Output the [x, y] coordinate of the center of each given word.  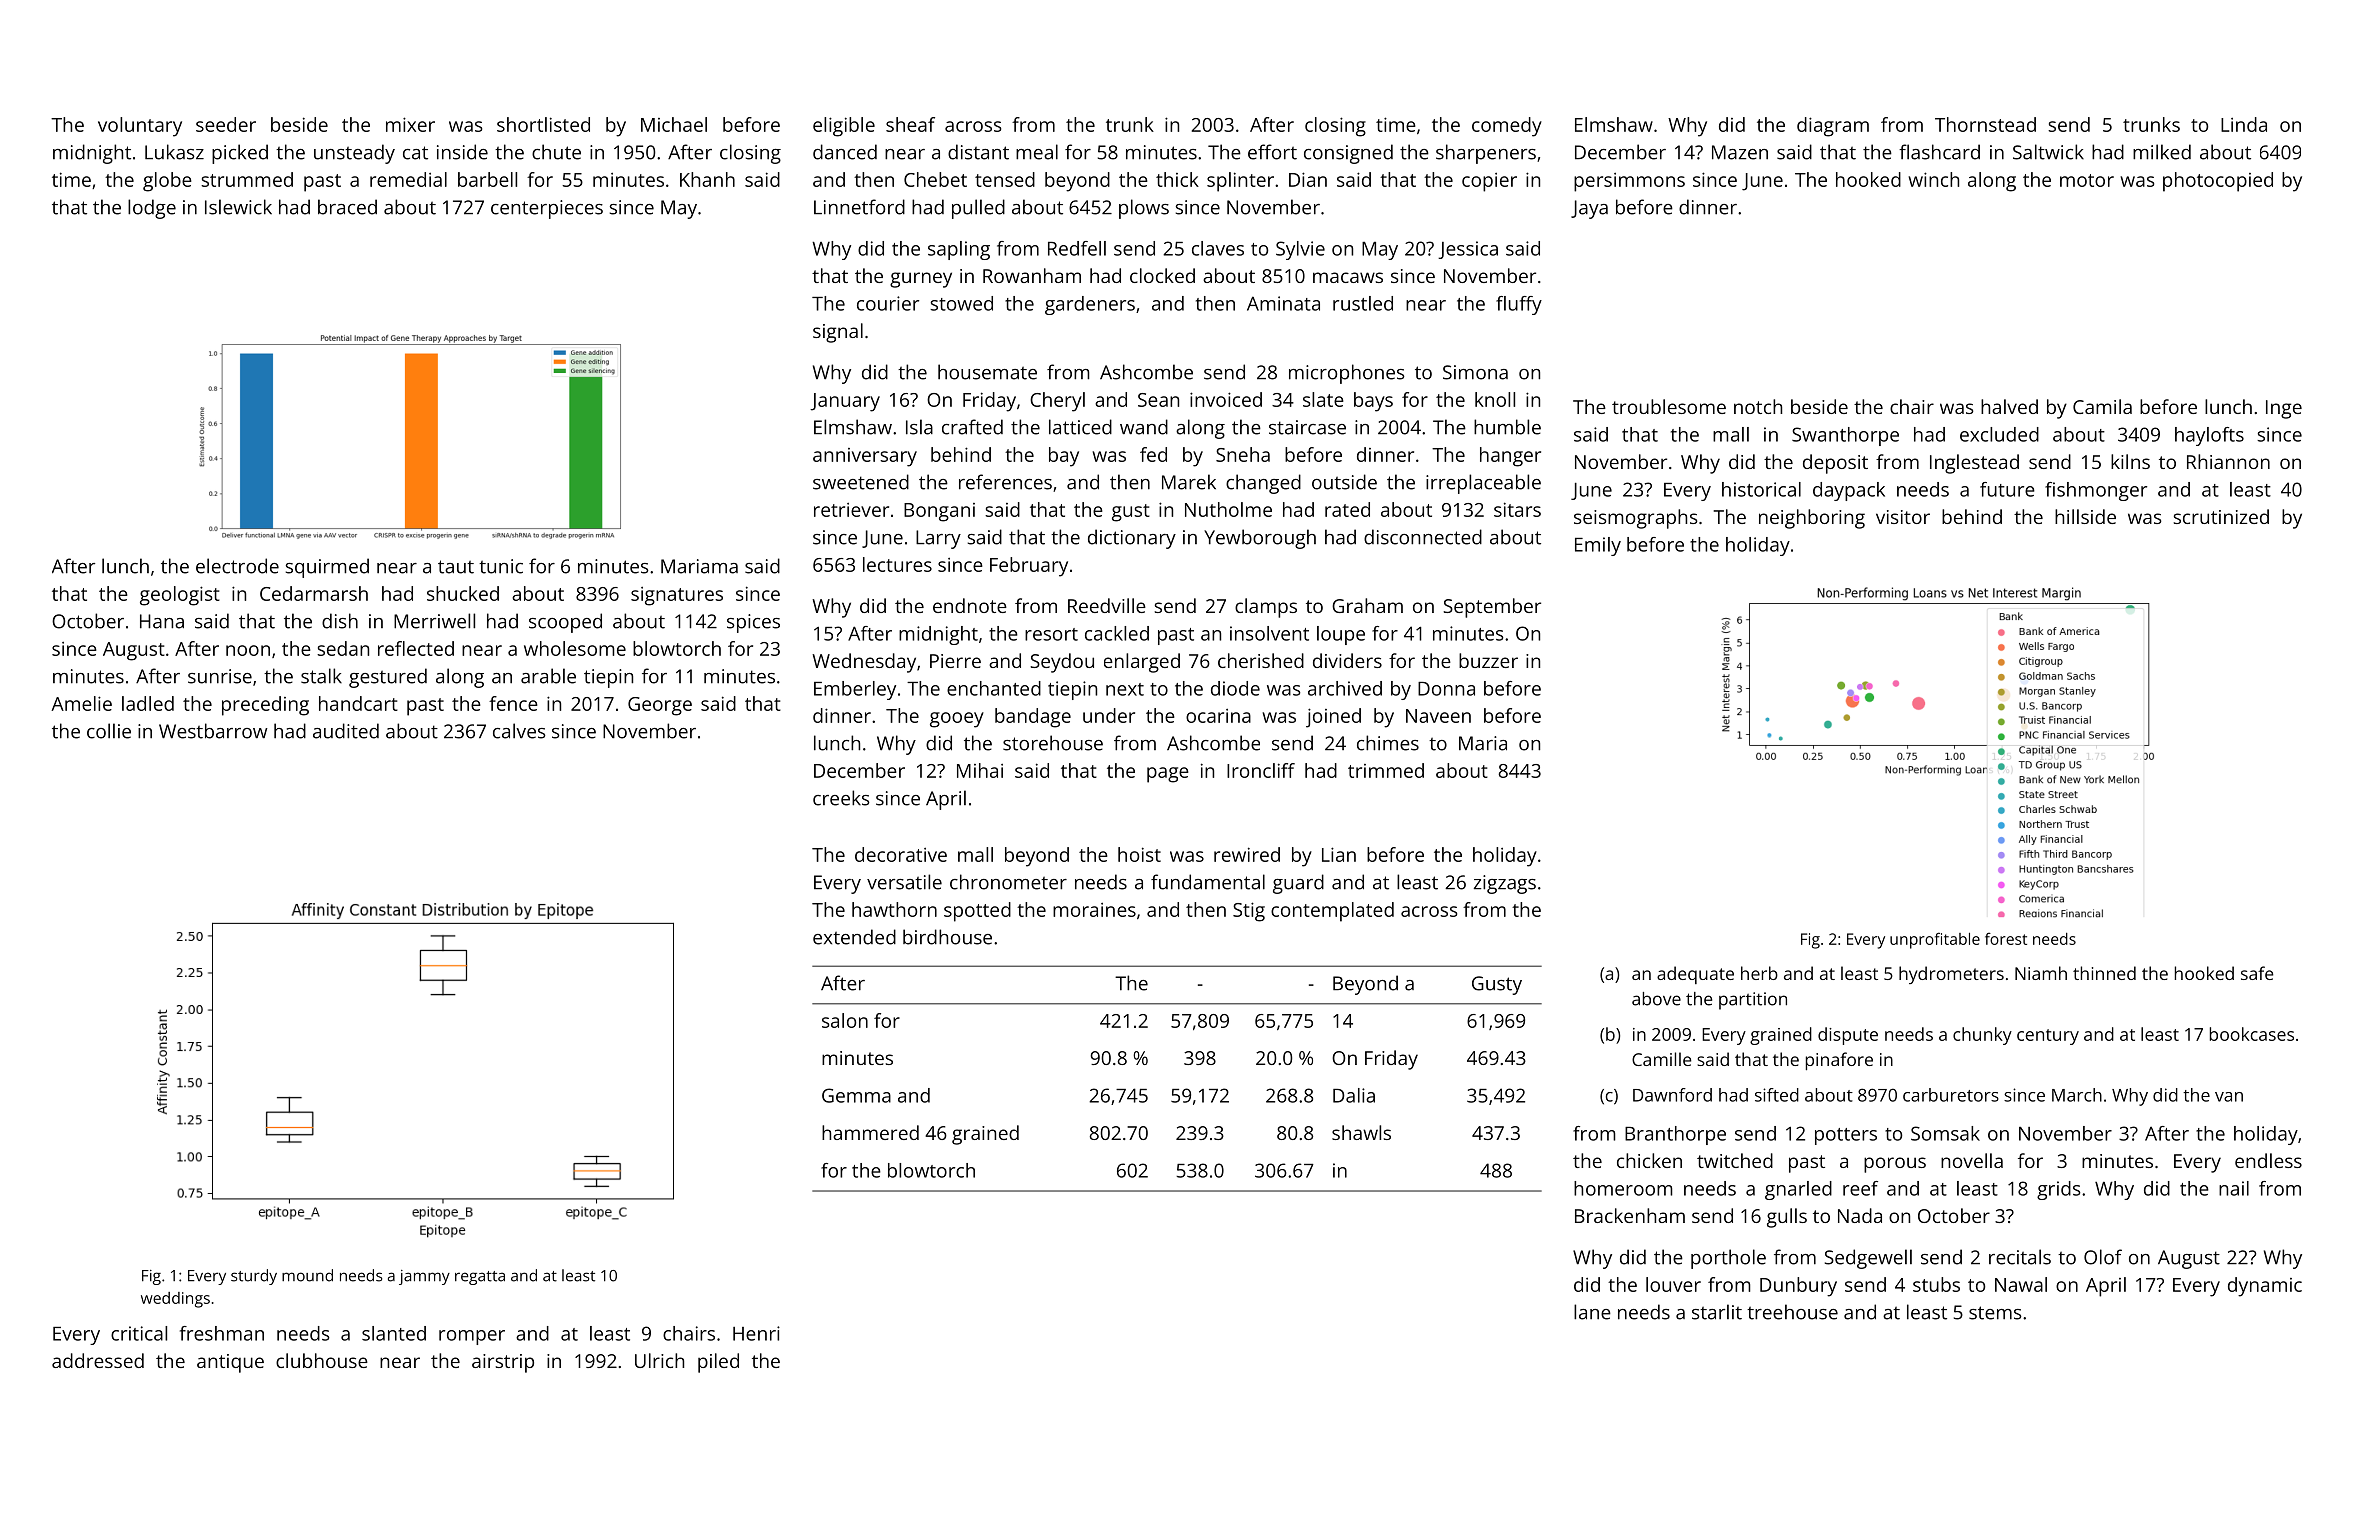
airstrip [503, 1363]
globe [167, 182]
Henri [756, 1333]
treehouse [1792, 1312]
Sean [1158, 400]
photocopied [2218, 182]
